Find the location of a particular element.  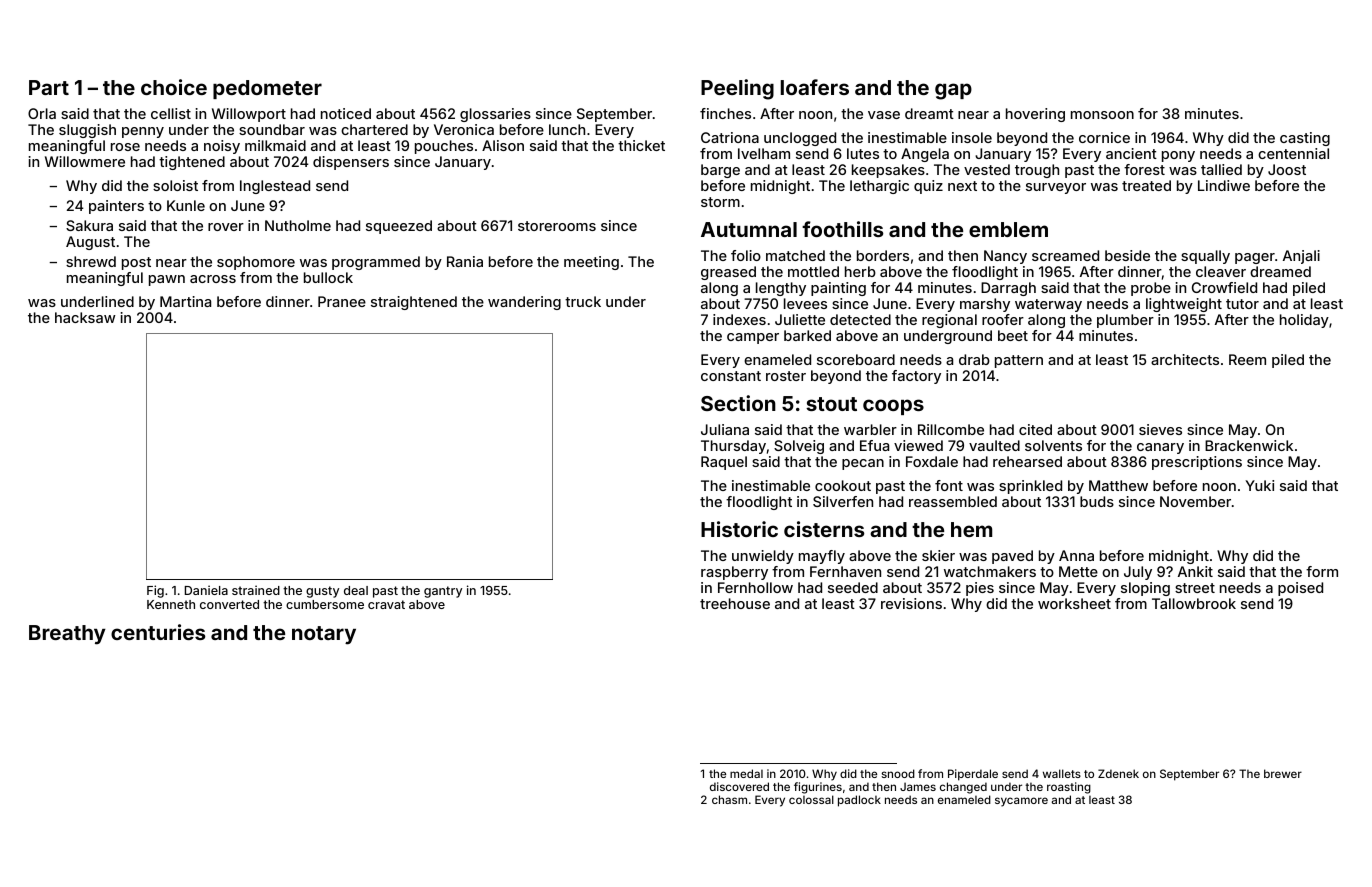

Willowmere is located at coordinates (85, 161).
